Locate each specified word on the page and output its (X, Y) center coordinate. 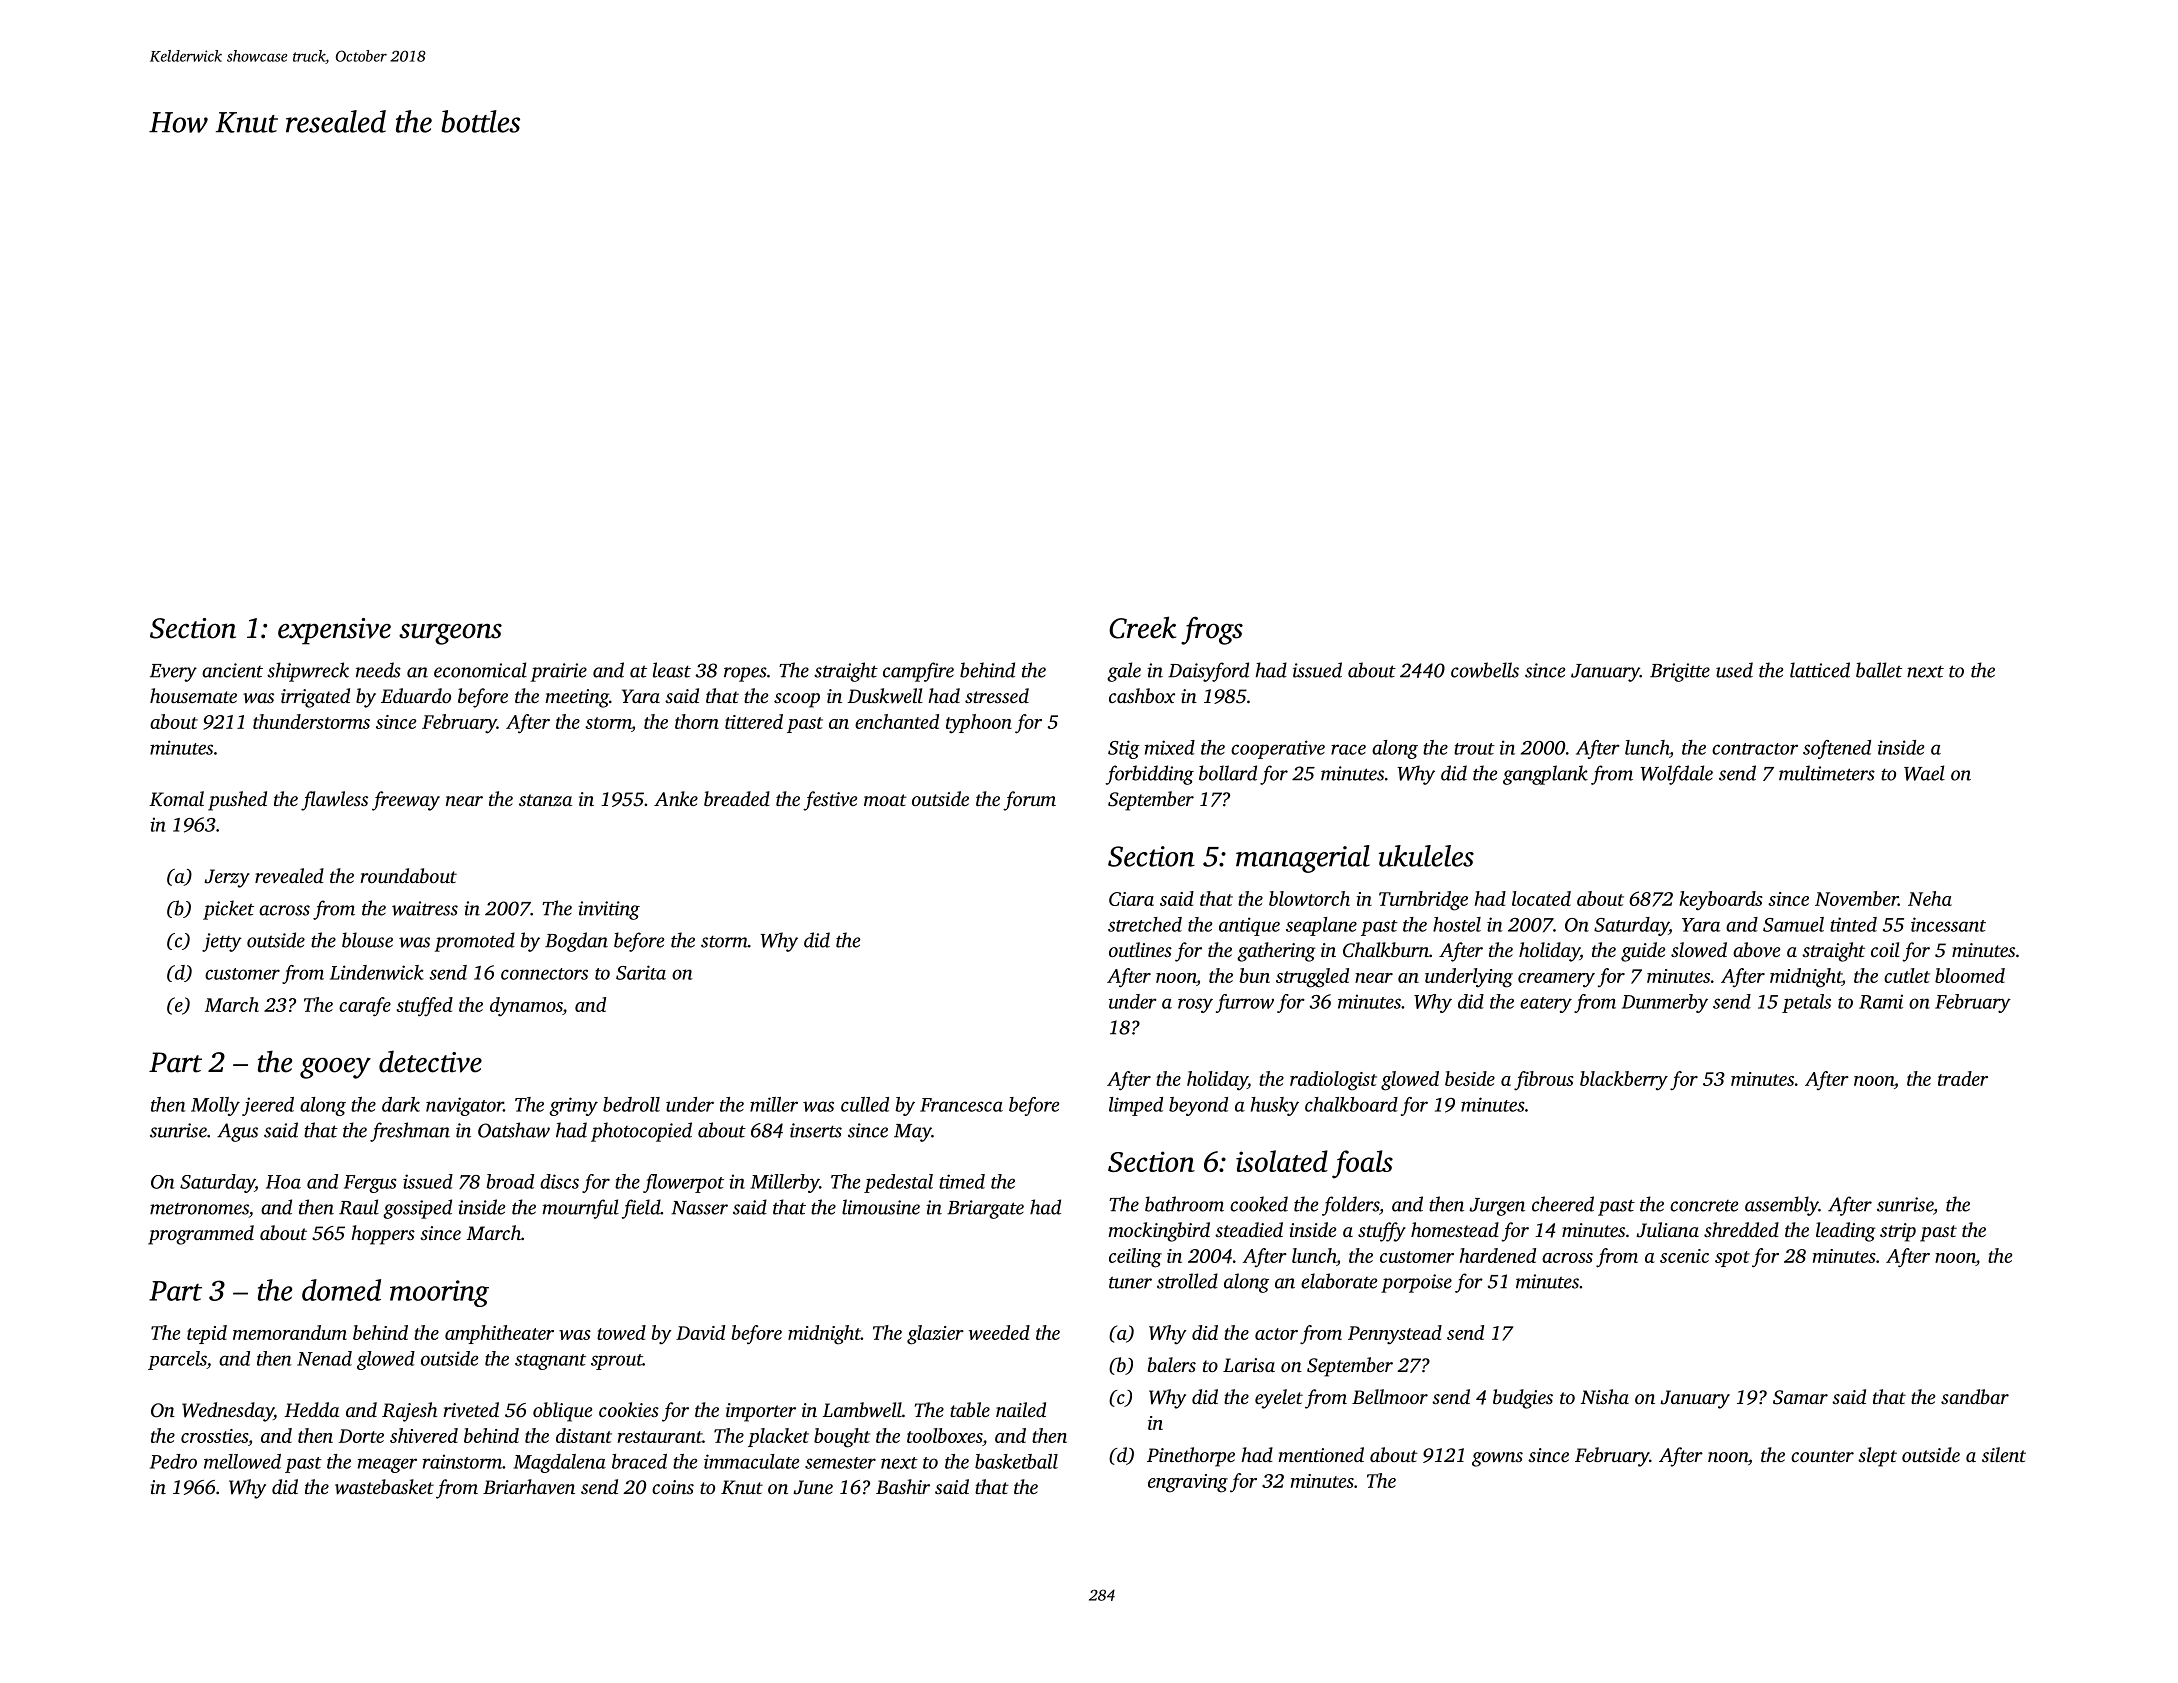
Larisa (1249, 1365)
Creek (1142, 627)
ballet (1879, 670)
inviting (609, 910)
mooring (439, 1293)
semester (840, 1463)
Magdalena (559, 1463)
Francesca (961, 1105)
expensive (334, 631)
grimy (573, 1106)
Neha (1930, 898)
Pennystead (1395, 1335)
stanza (545, 800)
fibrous (1544, 1080)
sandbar (1975, 1396)
